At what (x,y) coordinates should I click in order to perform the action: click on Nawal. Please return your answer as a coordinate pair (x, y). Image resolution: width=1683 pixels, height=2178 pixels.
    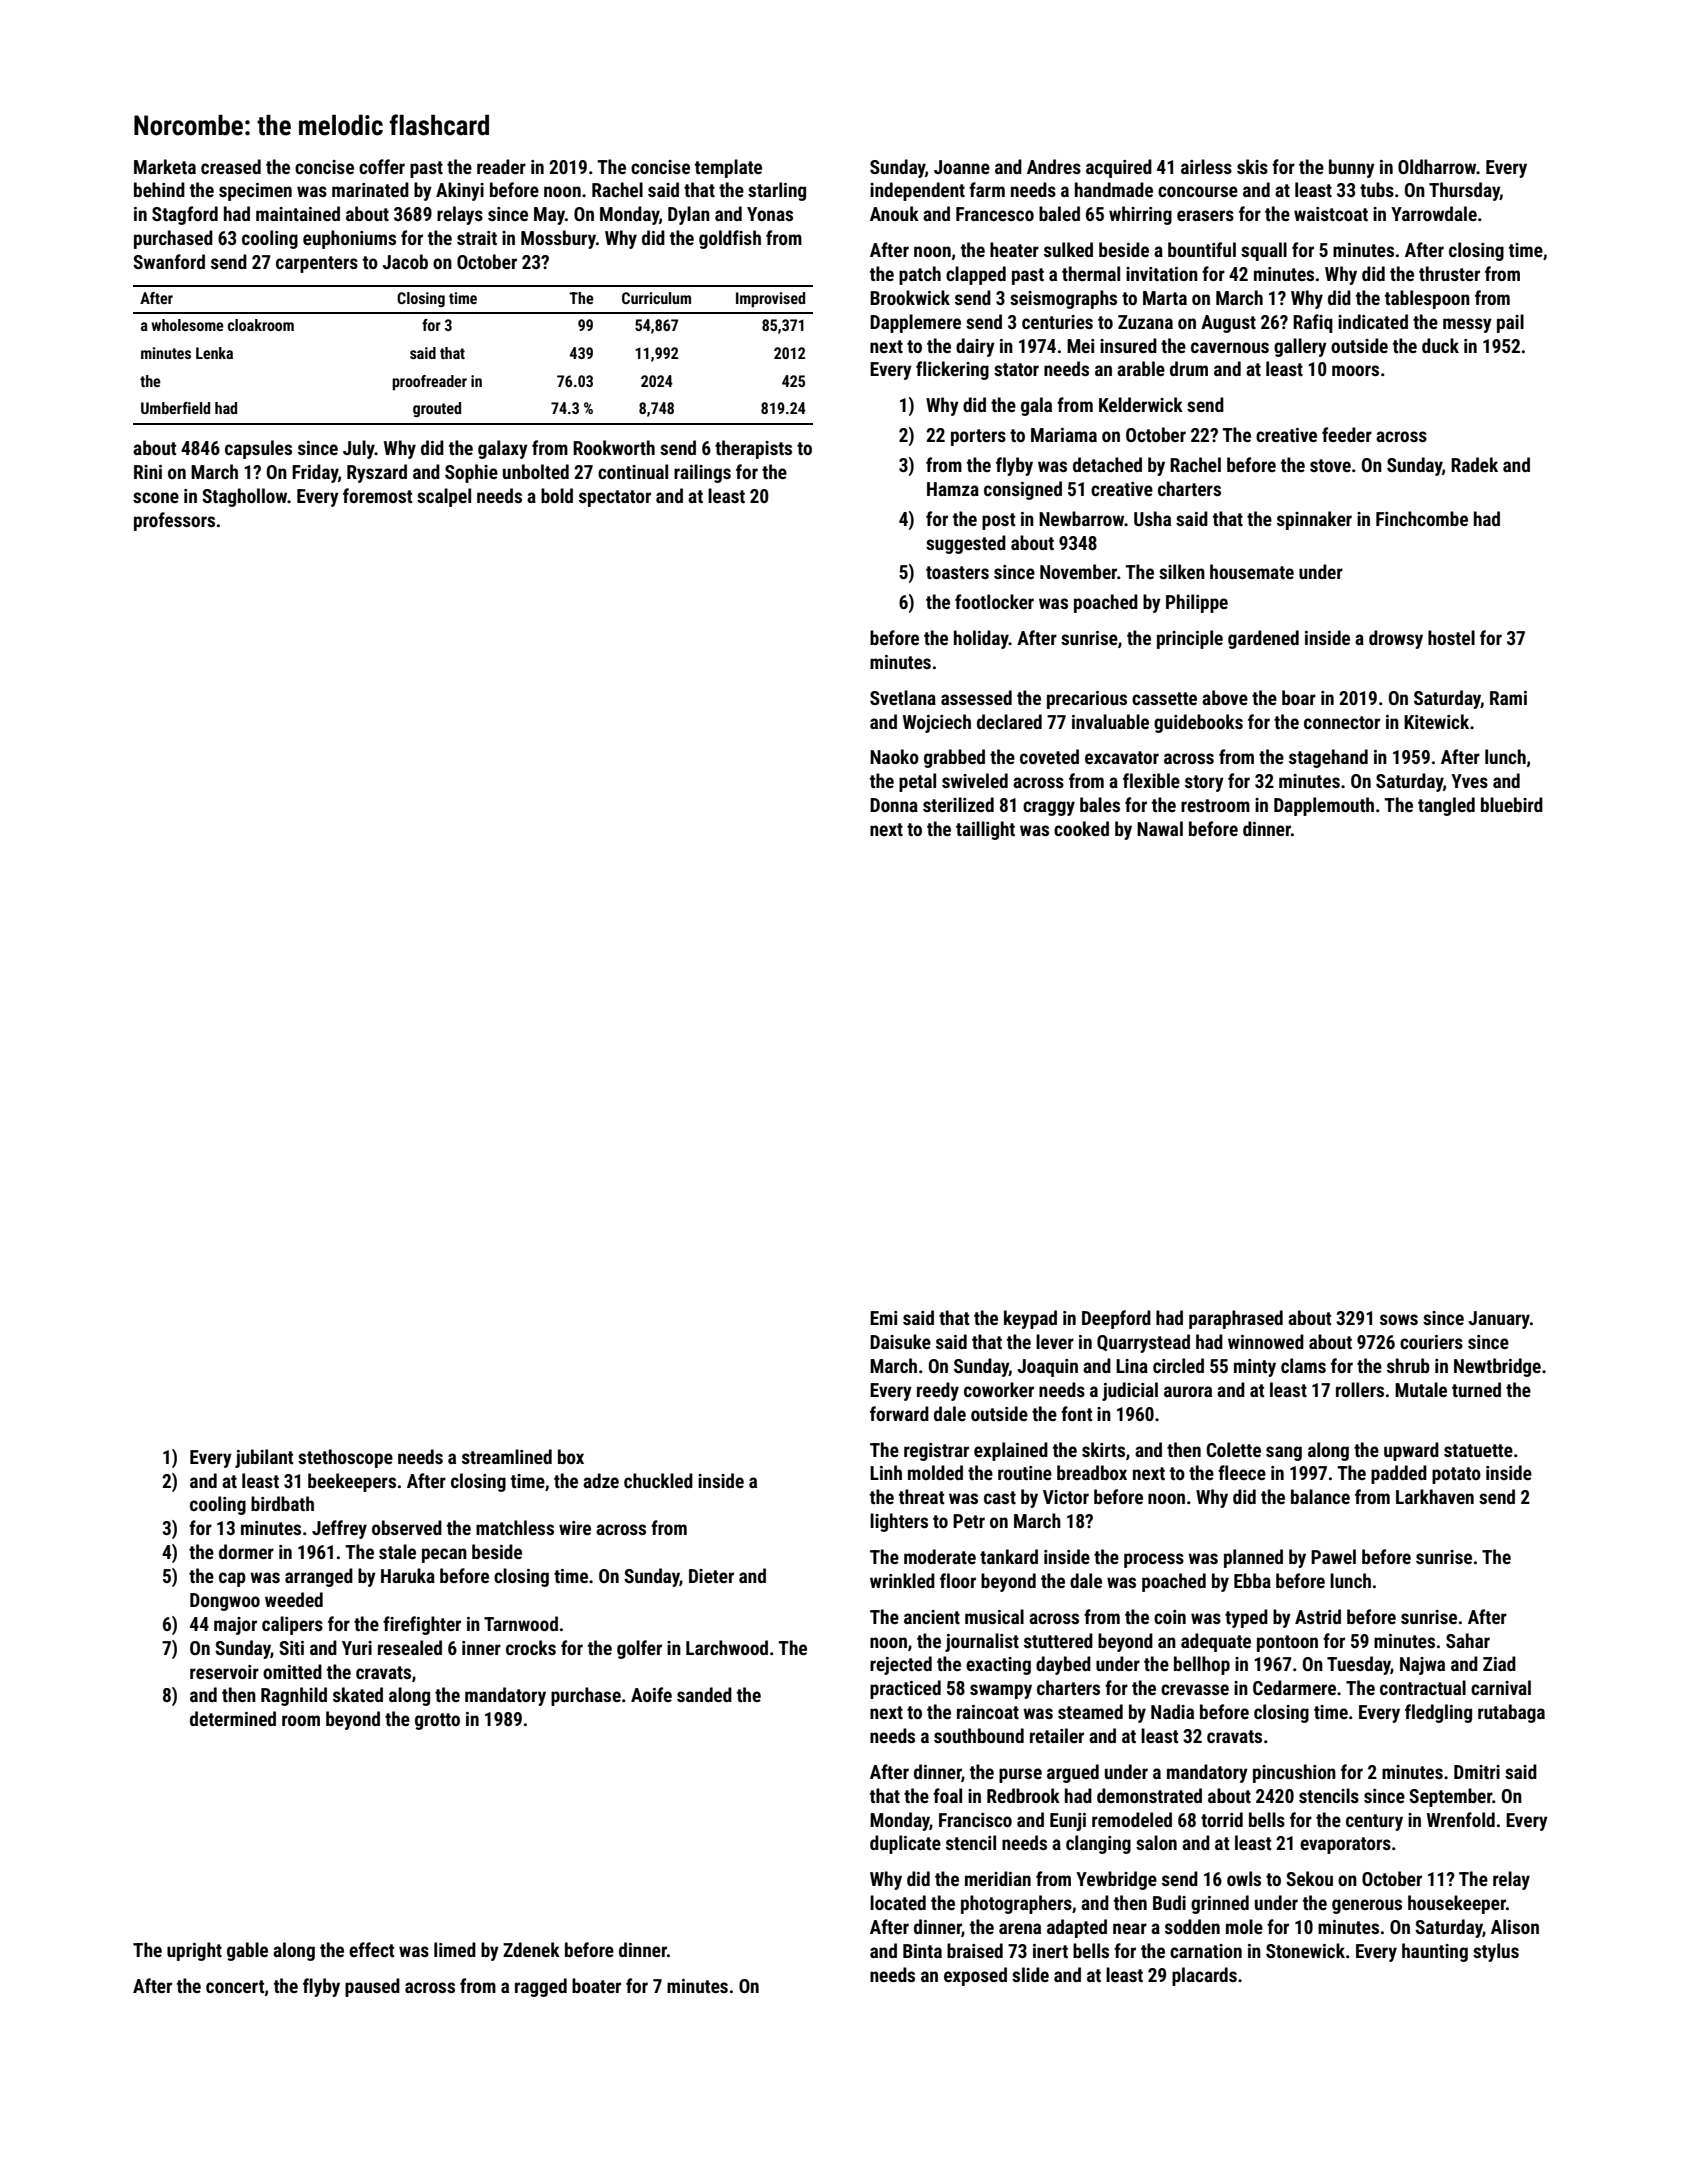
    Looking at the image, I should click on (1160, 828).
